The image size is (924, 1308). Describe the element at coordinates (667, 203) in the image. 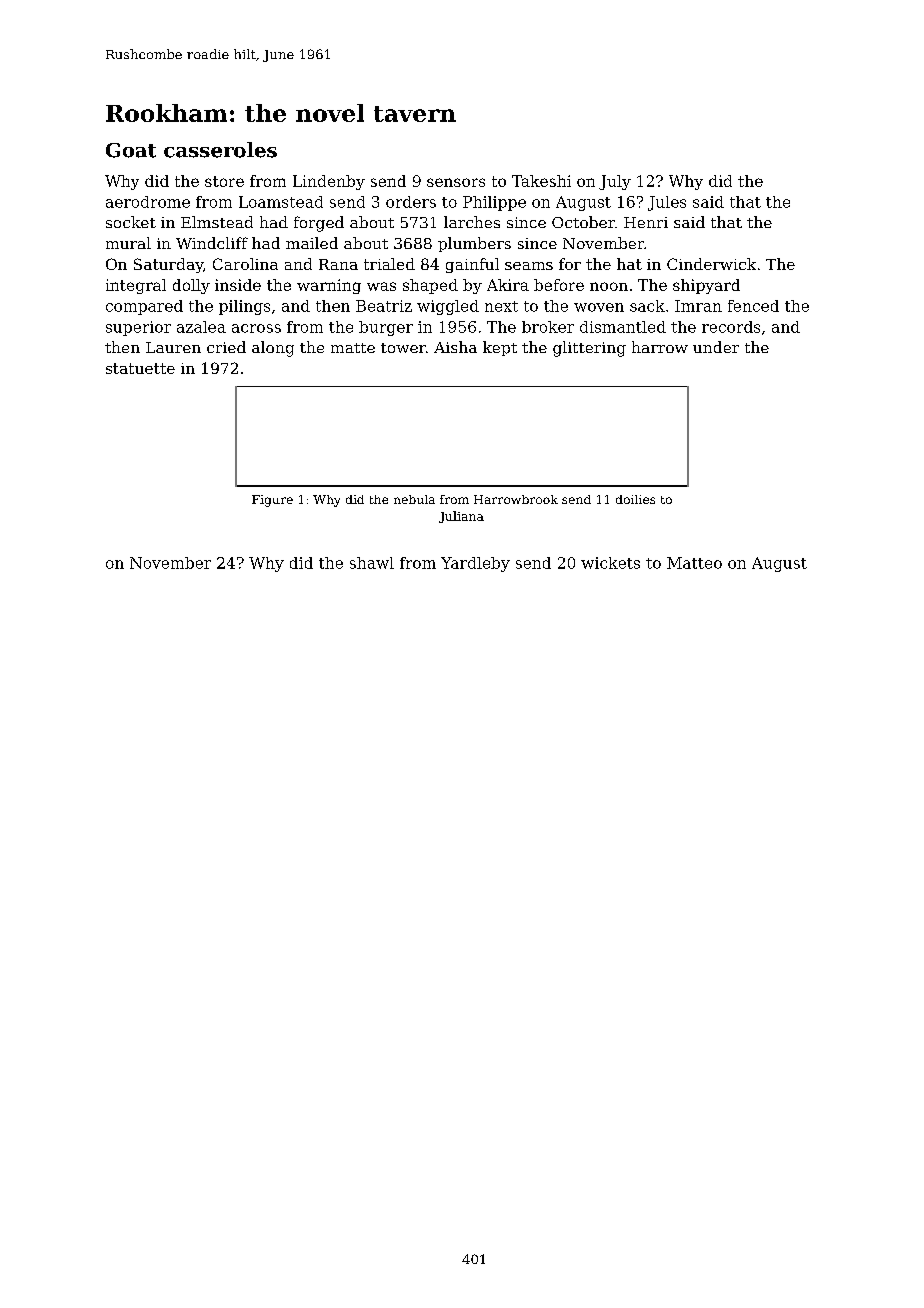

I see `Jules` at that location.
